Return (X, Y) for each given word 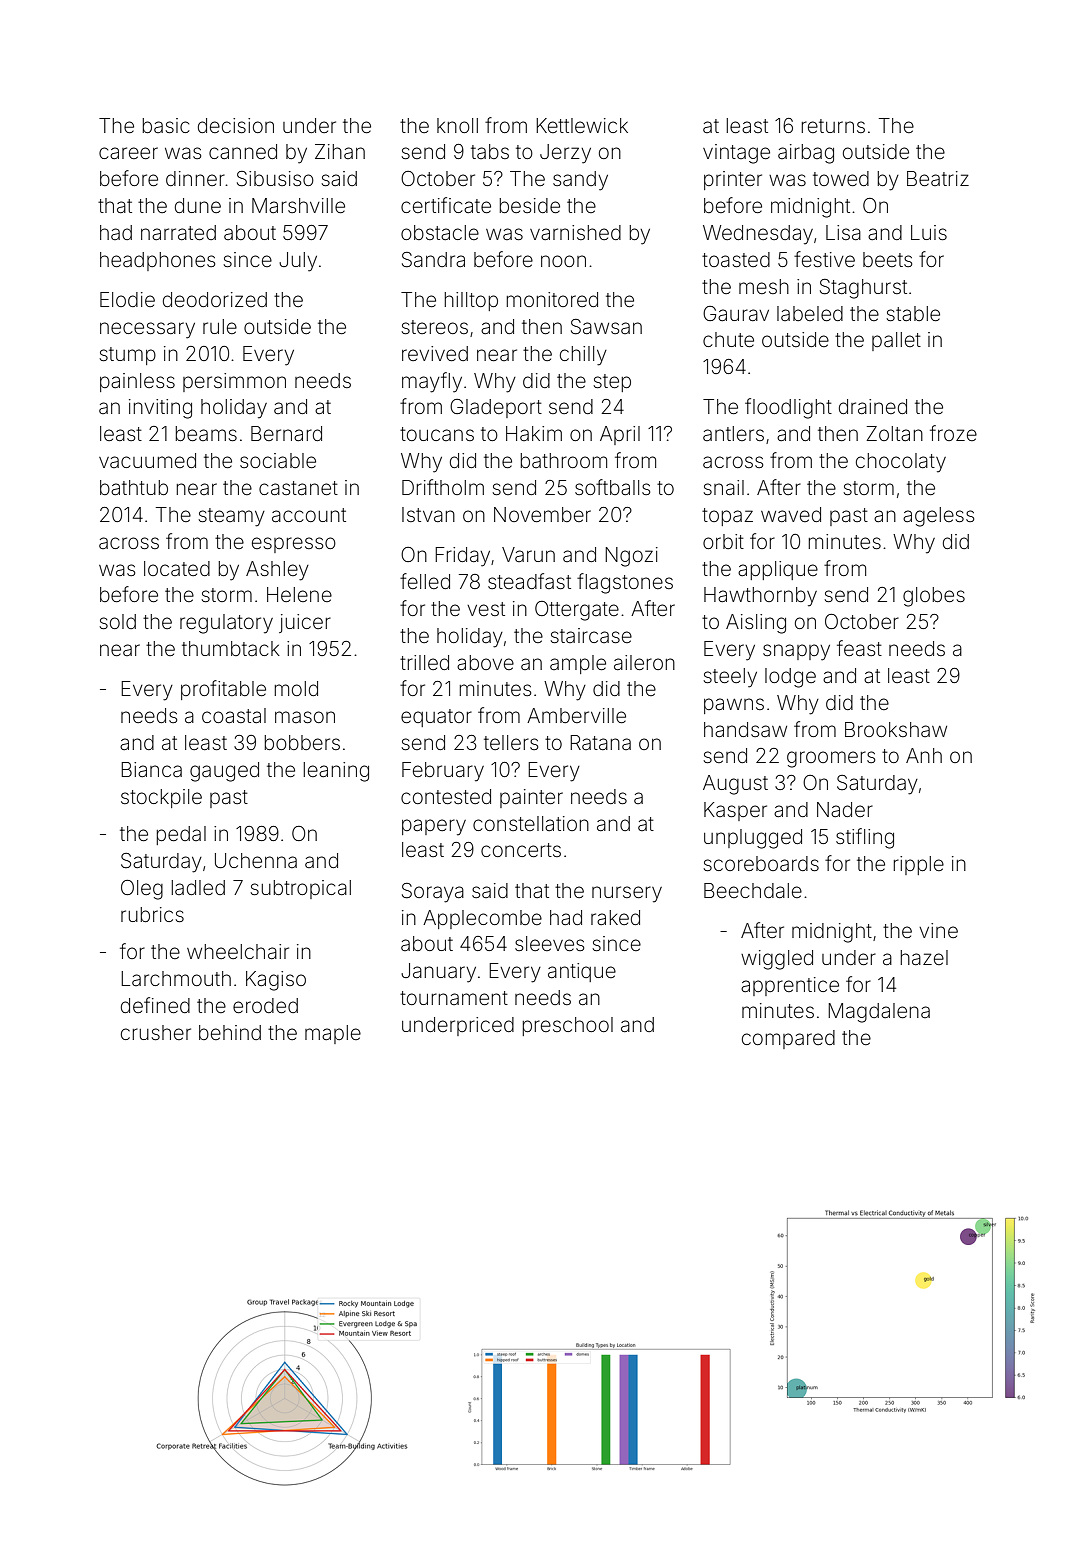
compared (788, 1039)
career (128, 153)
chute (728, 339)
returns (833, 126)
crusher (156, 1032)
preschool (568, 1026)
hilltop (471, 301)
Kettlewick (582, 125)
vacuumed (147, 460)
